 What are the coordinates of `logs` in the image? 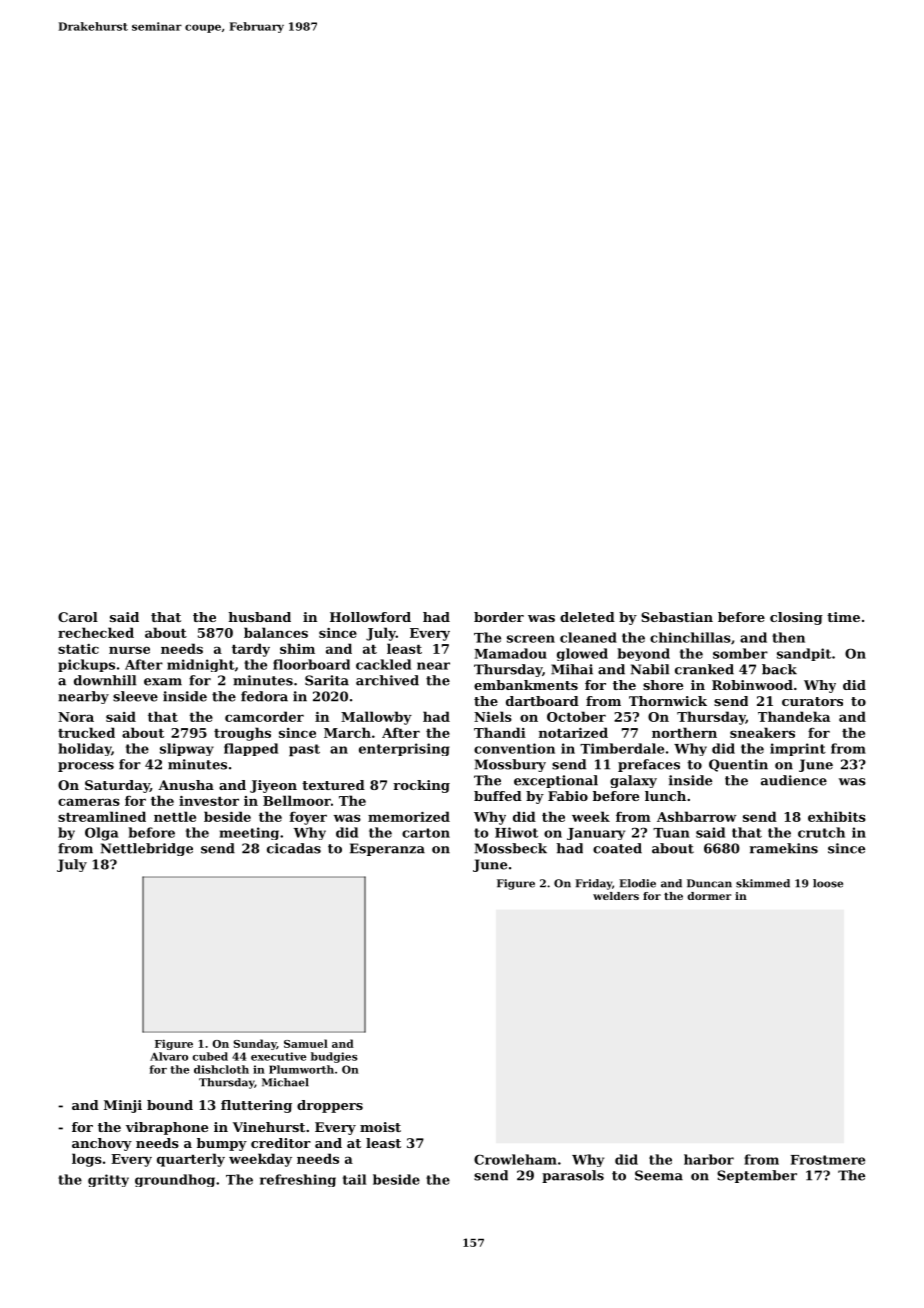 It's located at (87, 1160).
